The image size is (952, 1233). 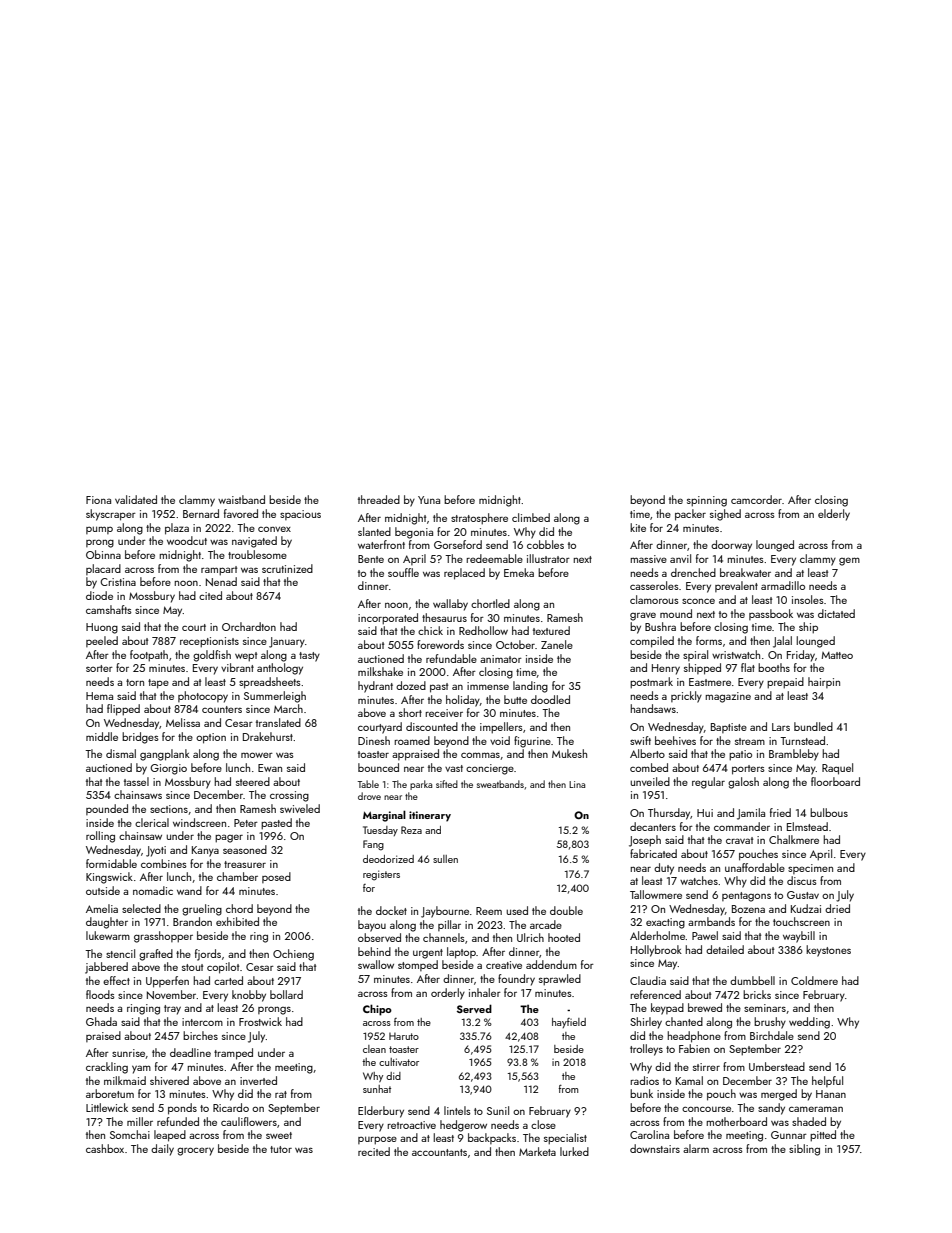 I want to click on double, so click(x=566, y=910).
